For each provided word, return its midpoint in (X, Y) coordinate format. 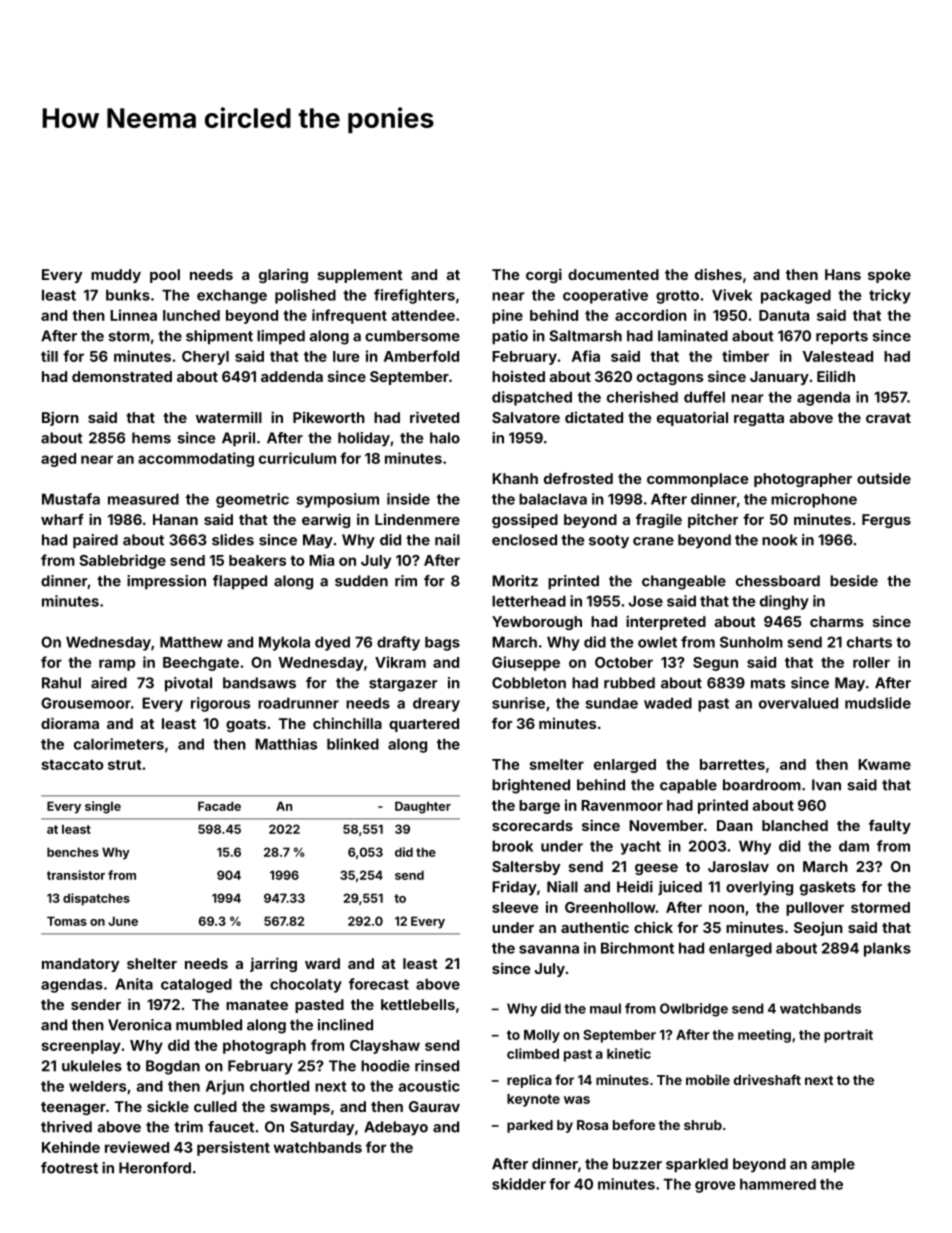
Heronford (155, 1168)
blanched (795, 825)
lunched (191, 315)
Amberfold (421, 356)
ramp (117, 665)
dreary (436, 704)
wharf (62, 519)
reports (842, 338)
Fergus (886, 521)
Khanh (515, 478)
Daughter (423, 807)
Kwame (884, 764)
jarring (273, 964)
